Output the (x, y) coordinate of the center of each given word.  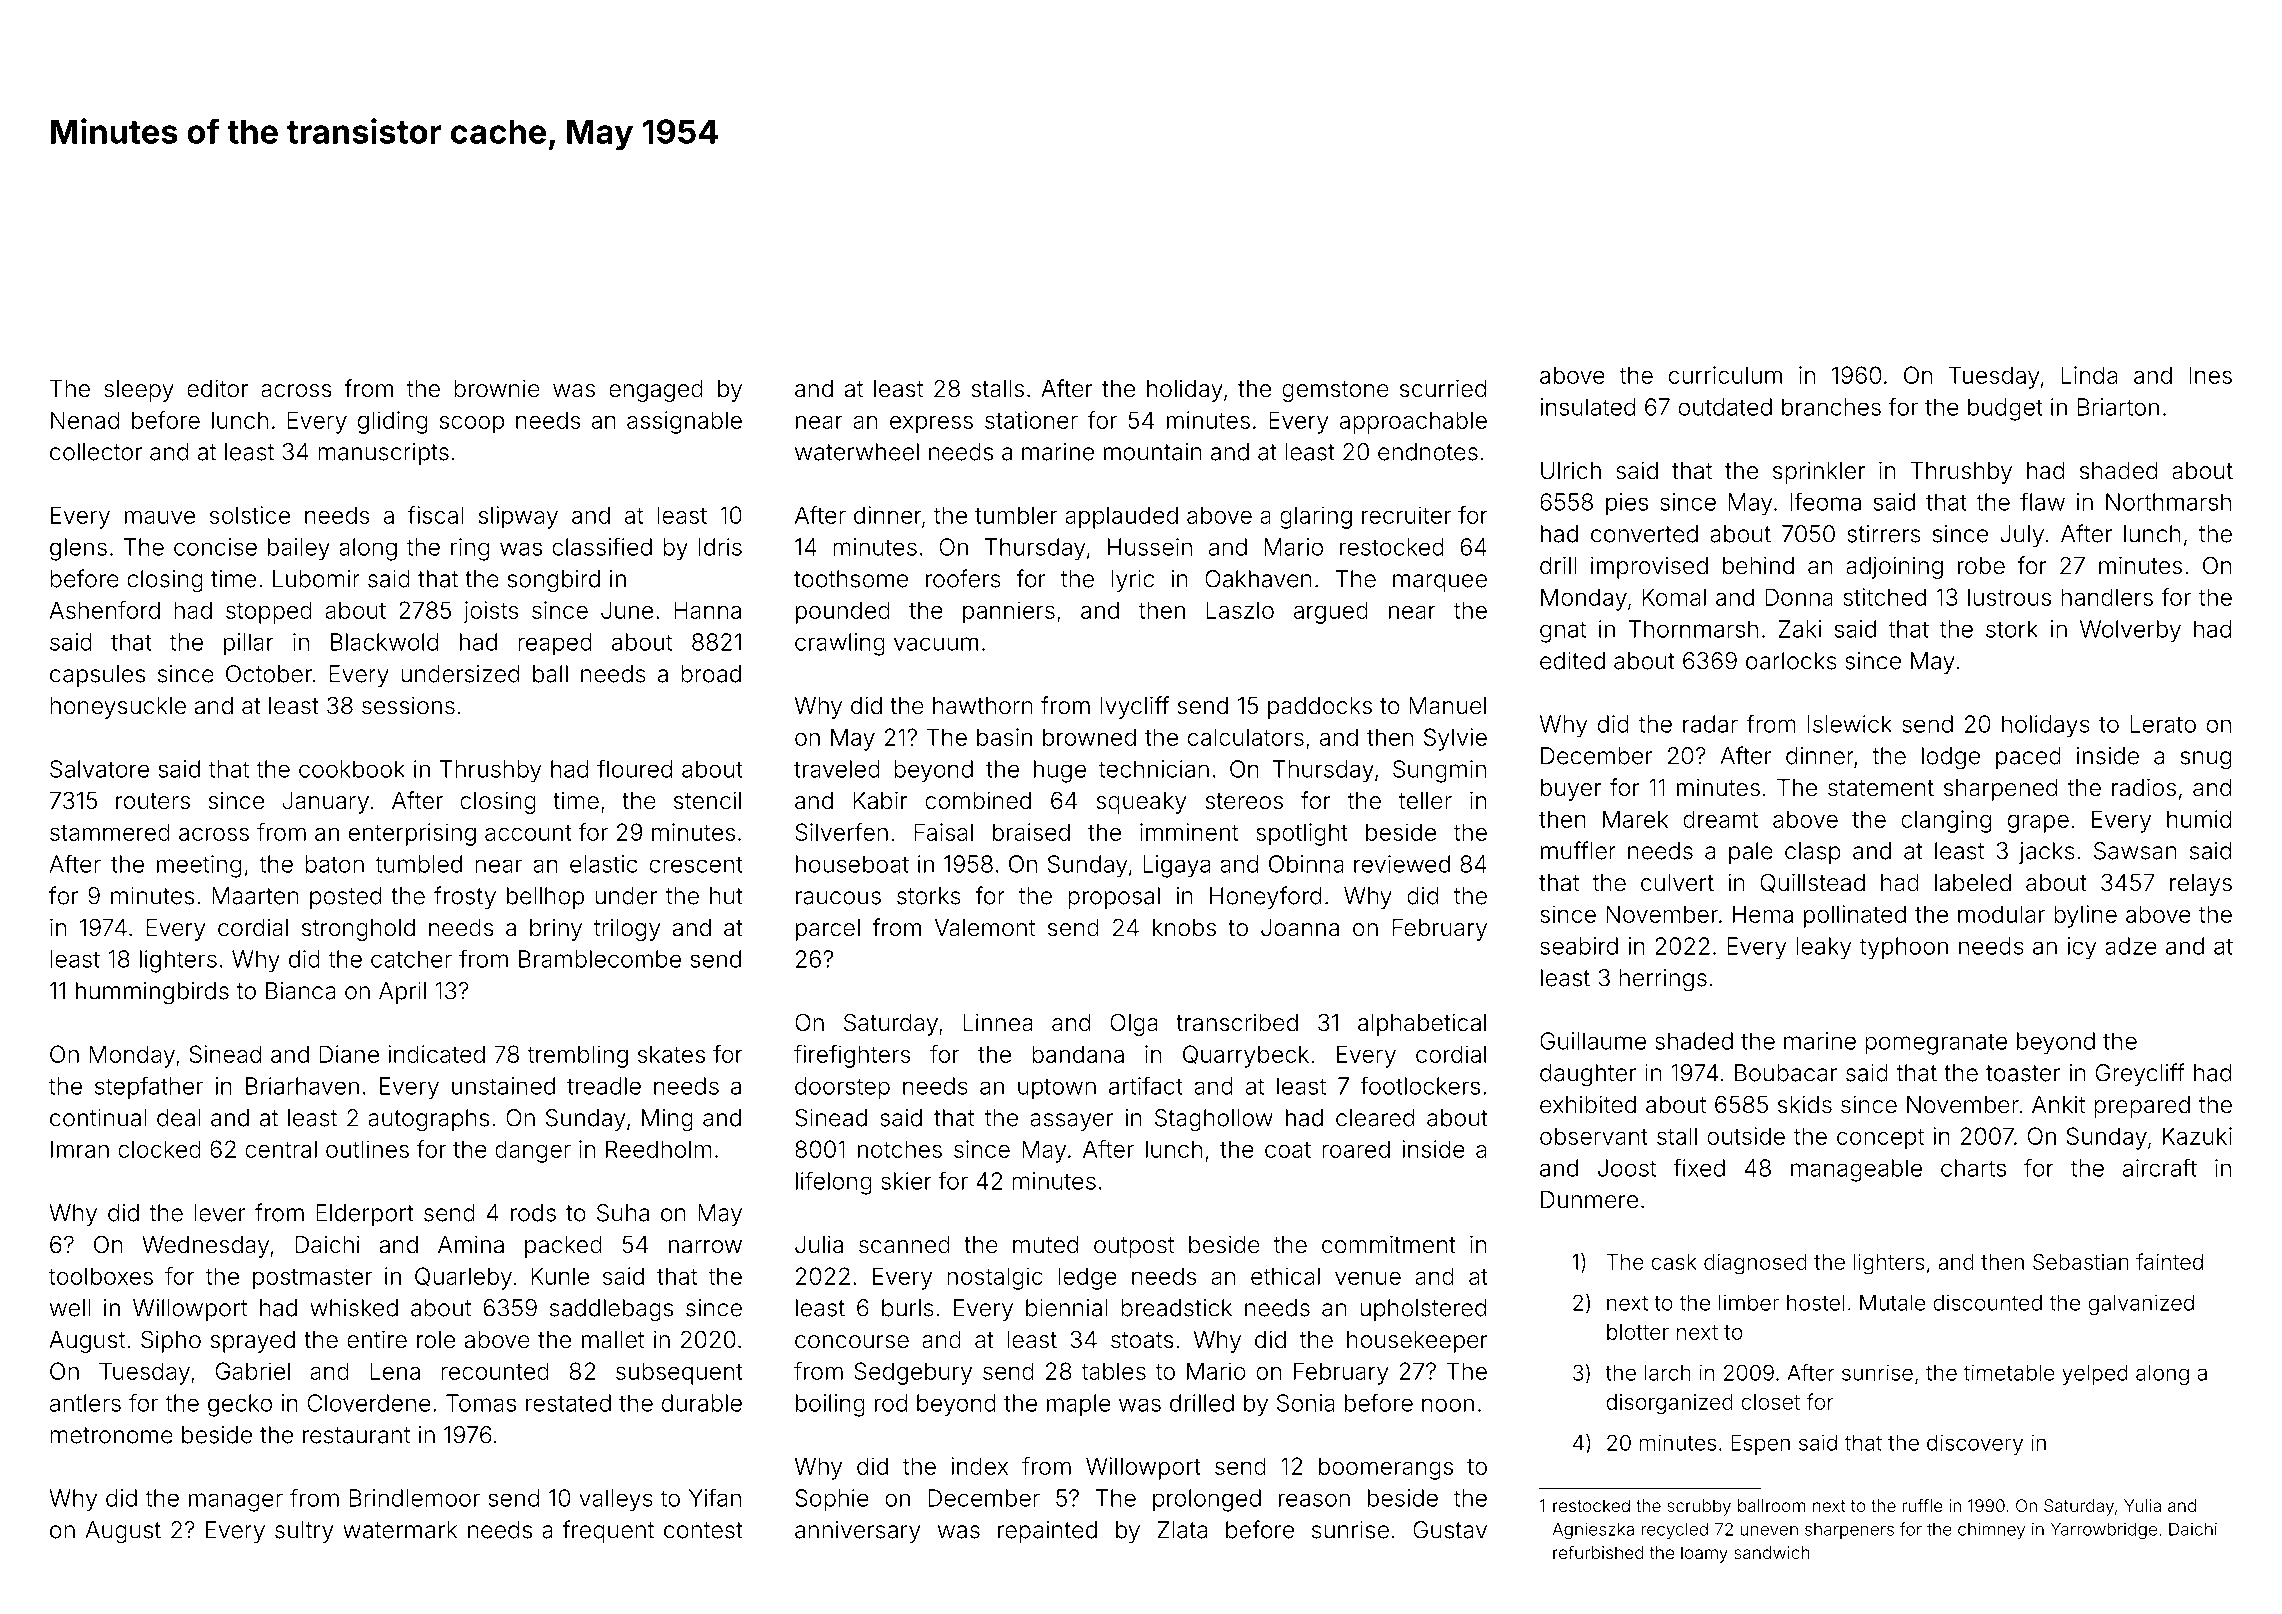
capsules (97, 676)
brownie (497, 388)
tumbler (1016, 515)
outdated (1725, 407)
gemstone (1335, 391)
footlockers (1420, 1085)
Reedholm (659, 1149)
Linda (2089, 375)
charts (1973, 1168)
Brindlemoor (415, 1498)
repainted (1047, 1532)
